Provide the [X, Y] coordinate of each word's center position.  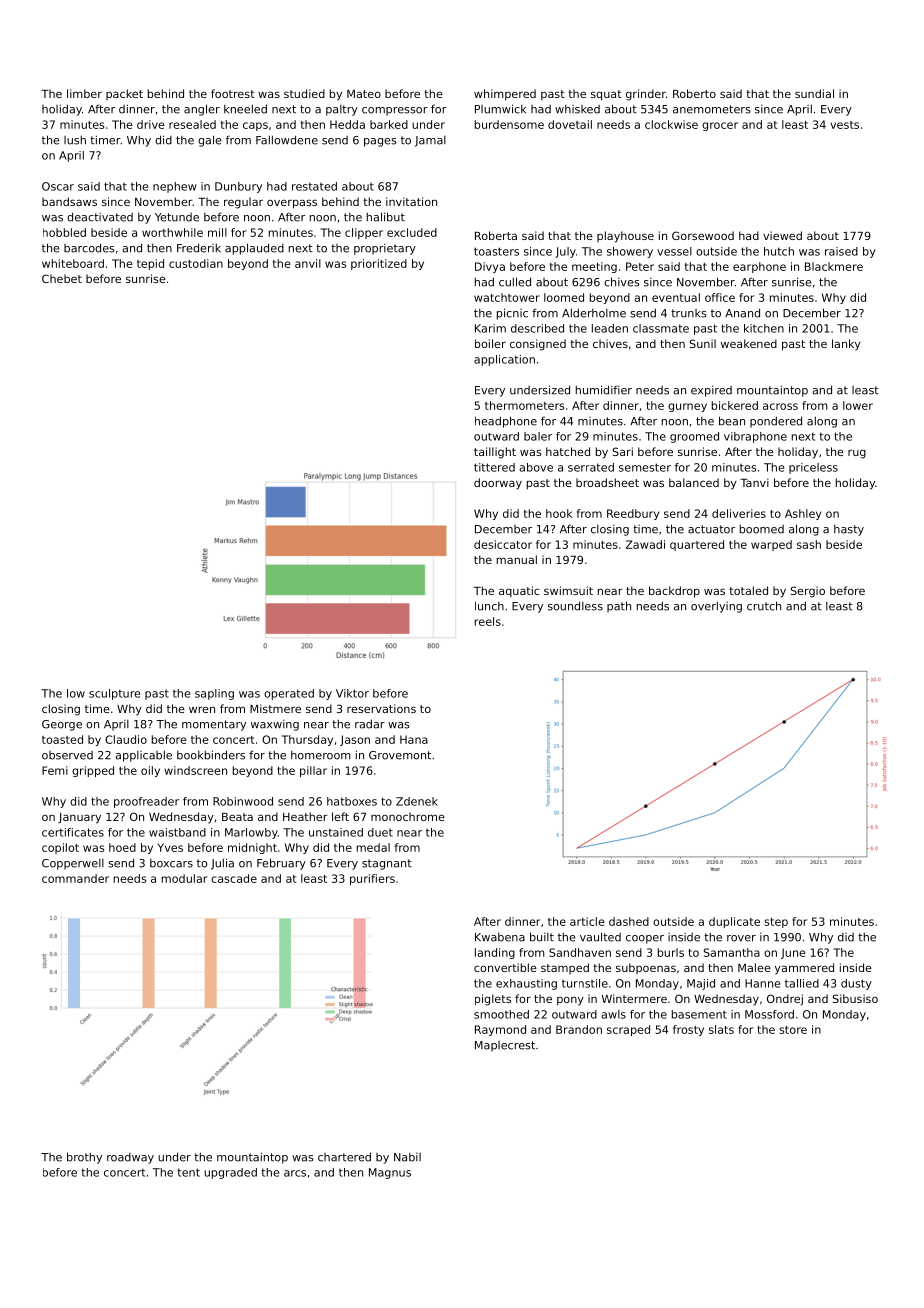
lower [858, 405]
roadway [130, 1158]
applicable [143, 756]
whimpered [505, 95]
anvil [308, 263]
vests [844, 125]
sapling [214, 694]
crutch [764, 606]
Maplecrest [505, 1046]
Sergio [808, 592]
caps [255, 126]
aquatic [519, 591]
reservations [381, 708]
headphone [506, 422]
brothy [84, 1158]
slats [721, 1029]
